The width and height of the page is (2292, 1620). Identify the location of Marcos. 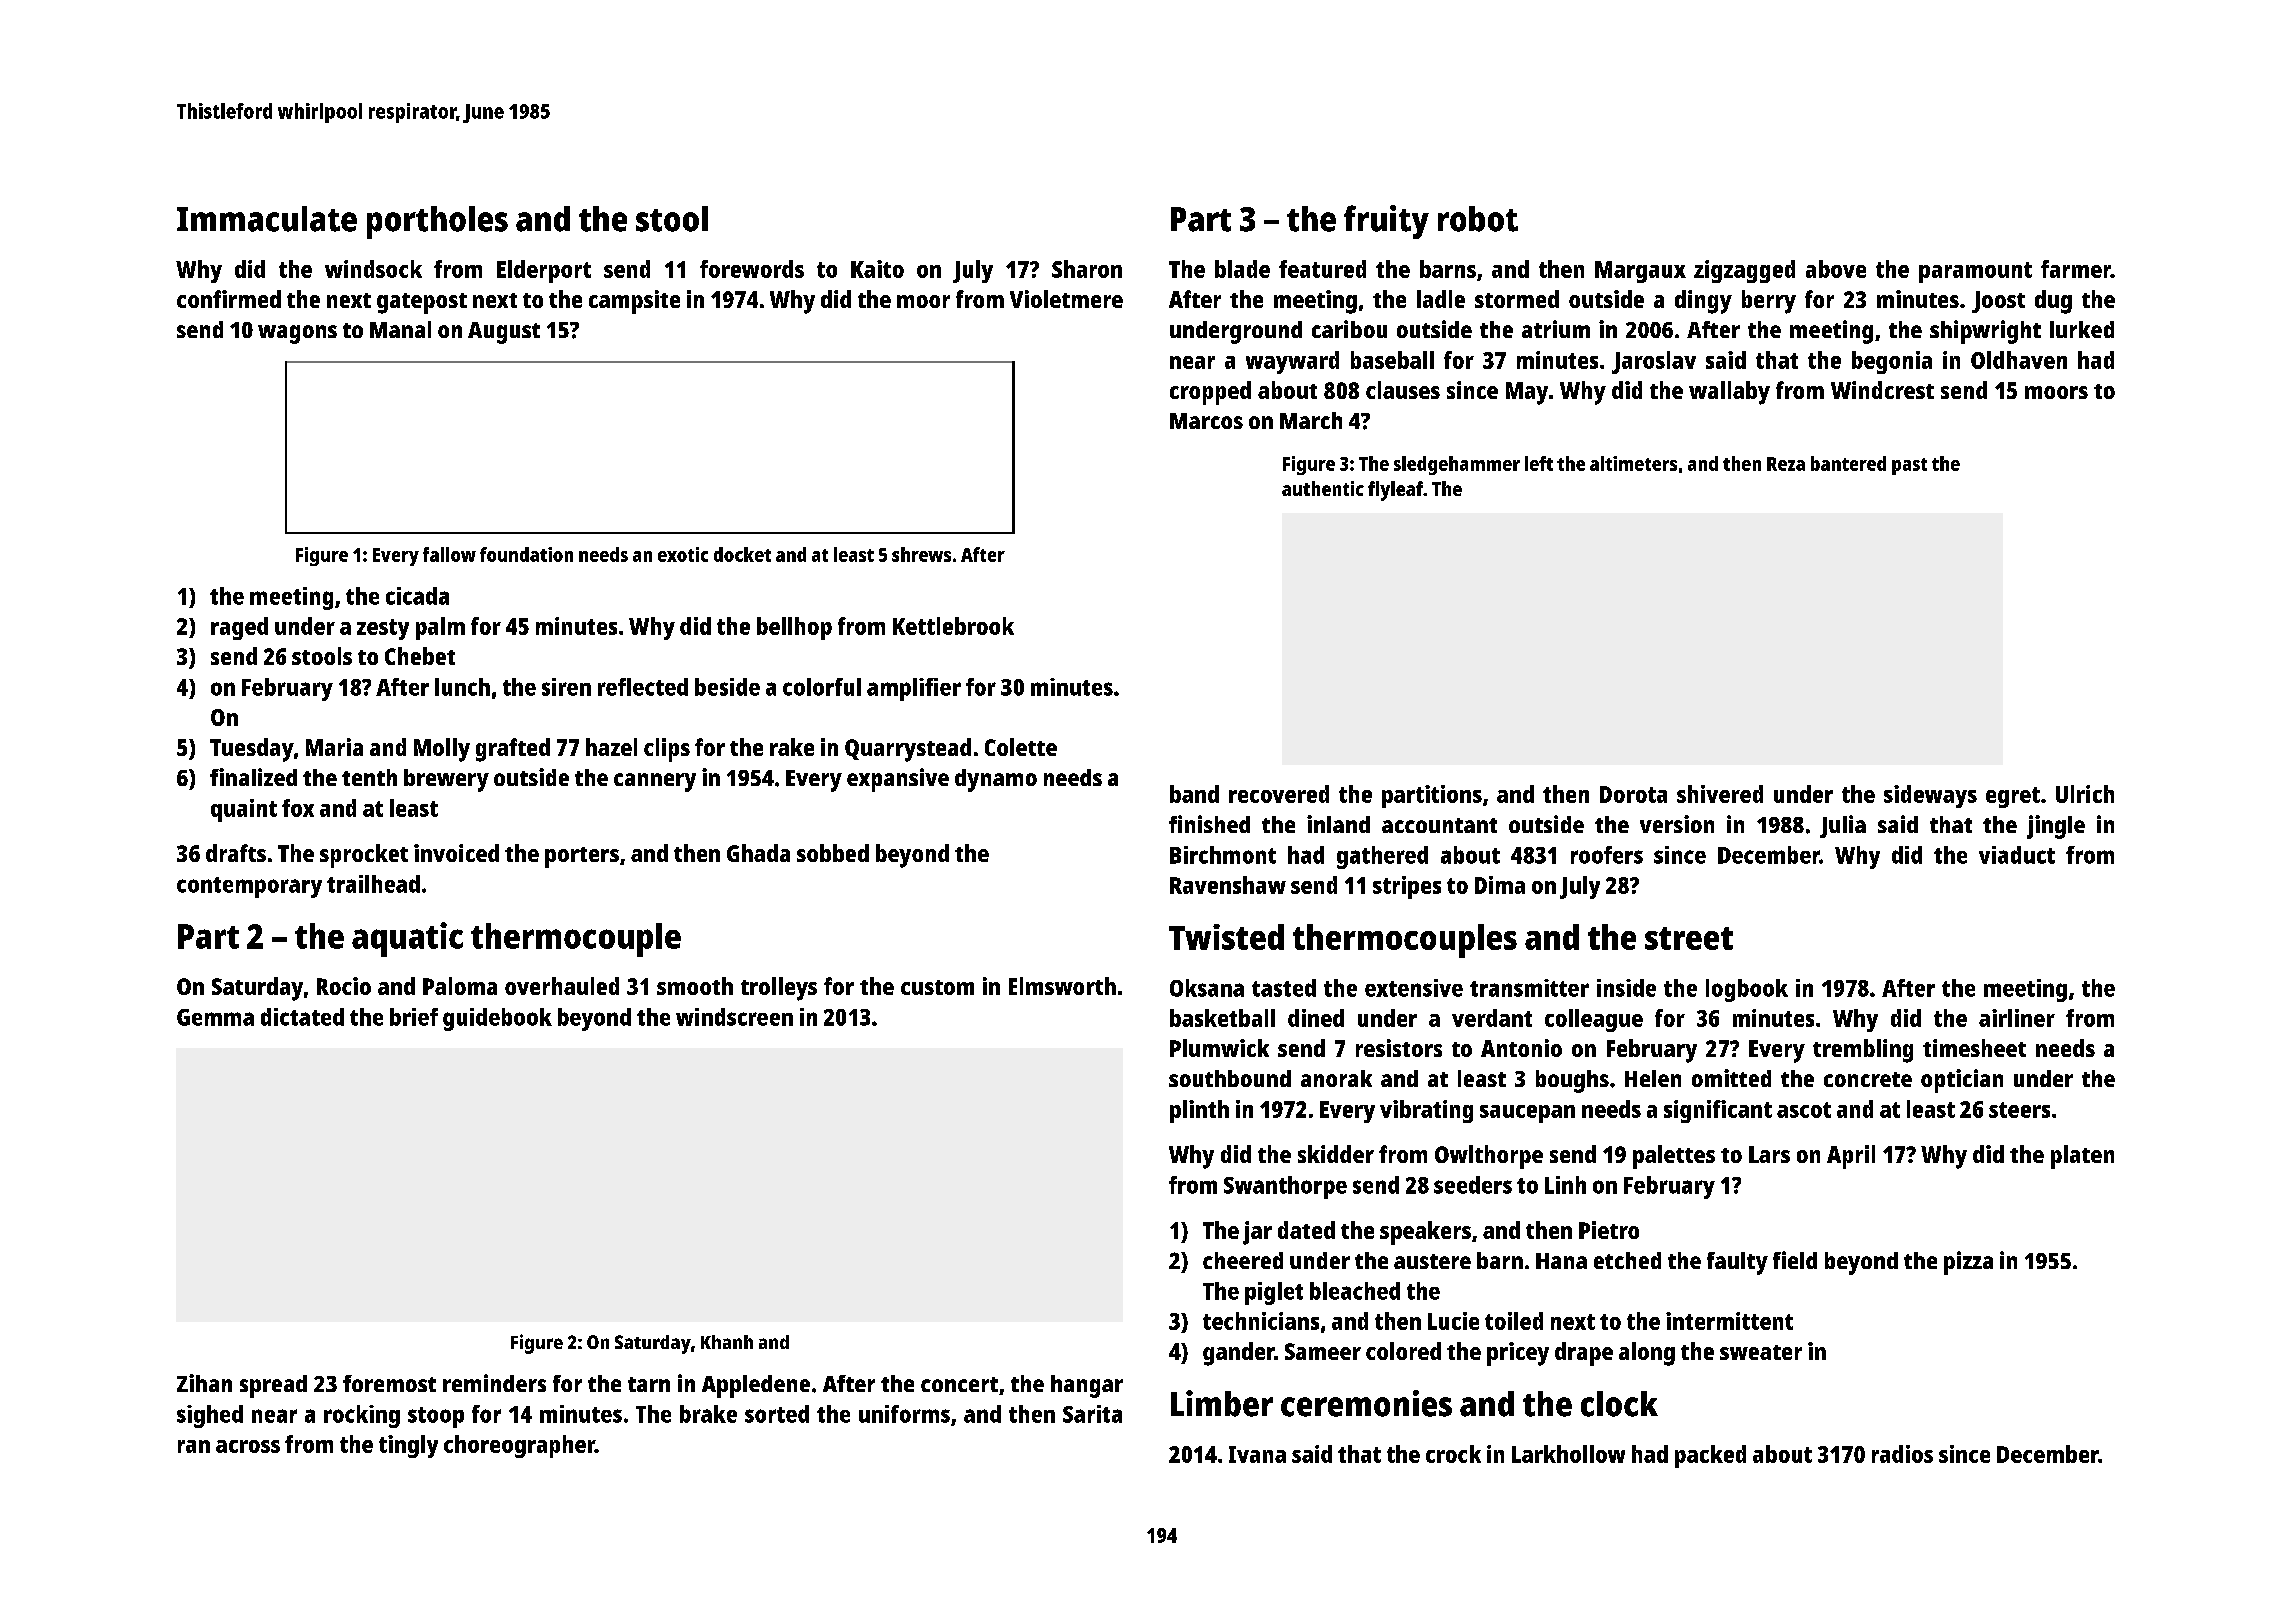
(1206, 421).
